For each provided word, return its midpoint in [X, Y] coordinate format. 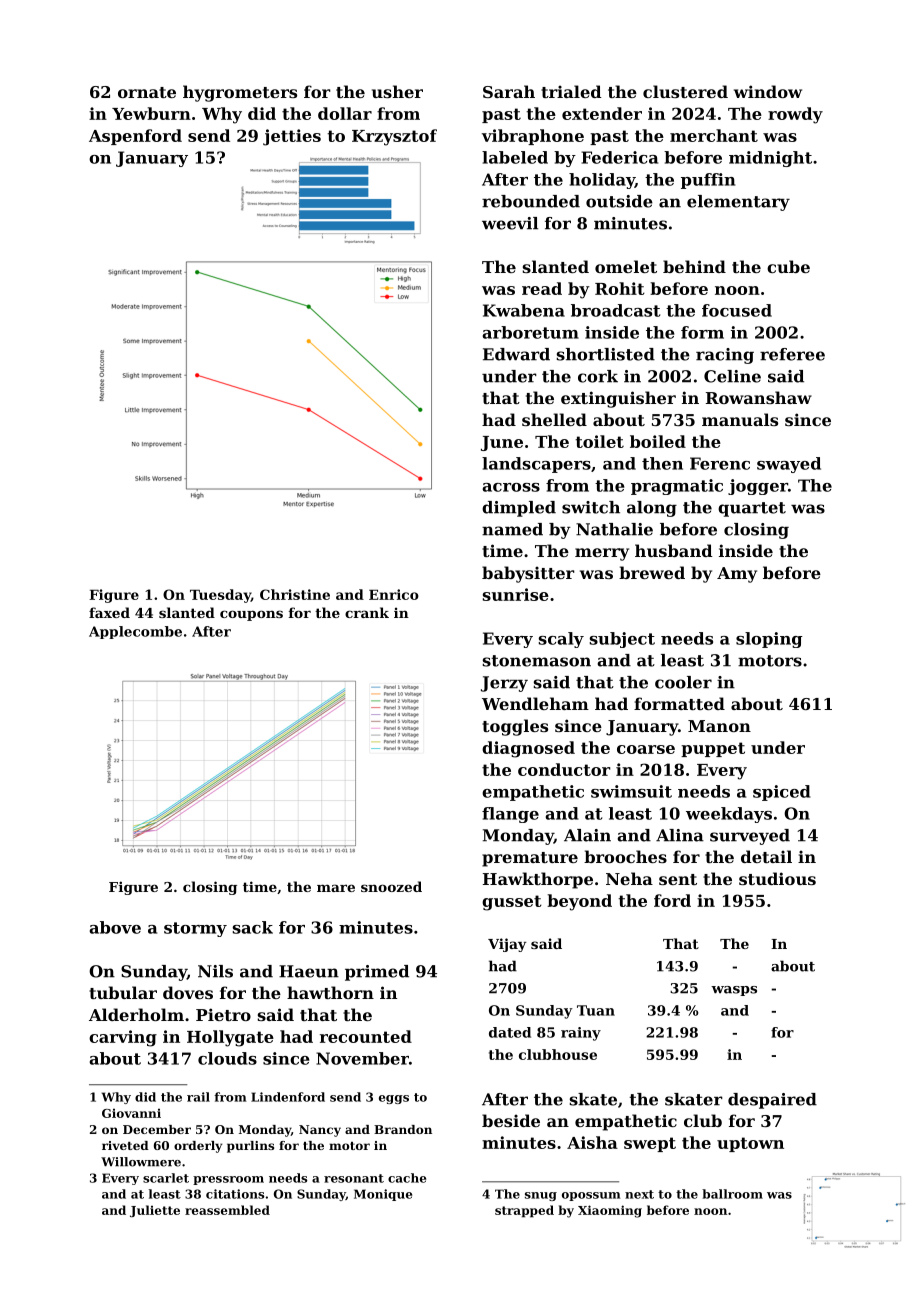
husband [674, 550]
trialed [571, 91]
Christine [295, 594]
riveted [125, 1145]
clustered [685, 91]
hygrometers [240, 93]
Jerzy [504, 684]
